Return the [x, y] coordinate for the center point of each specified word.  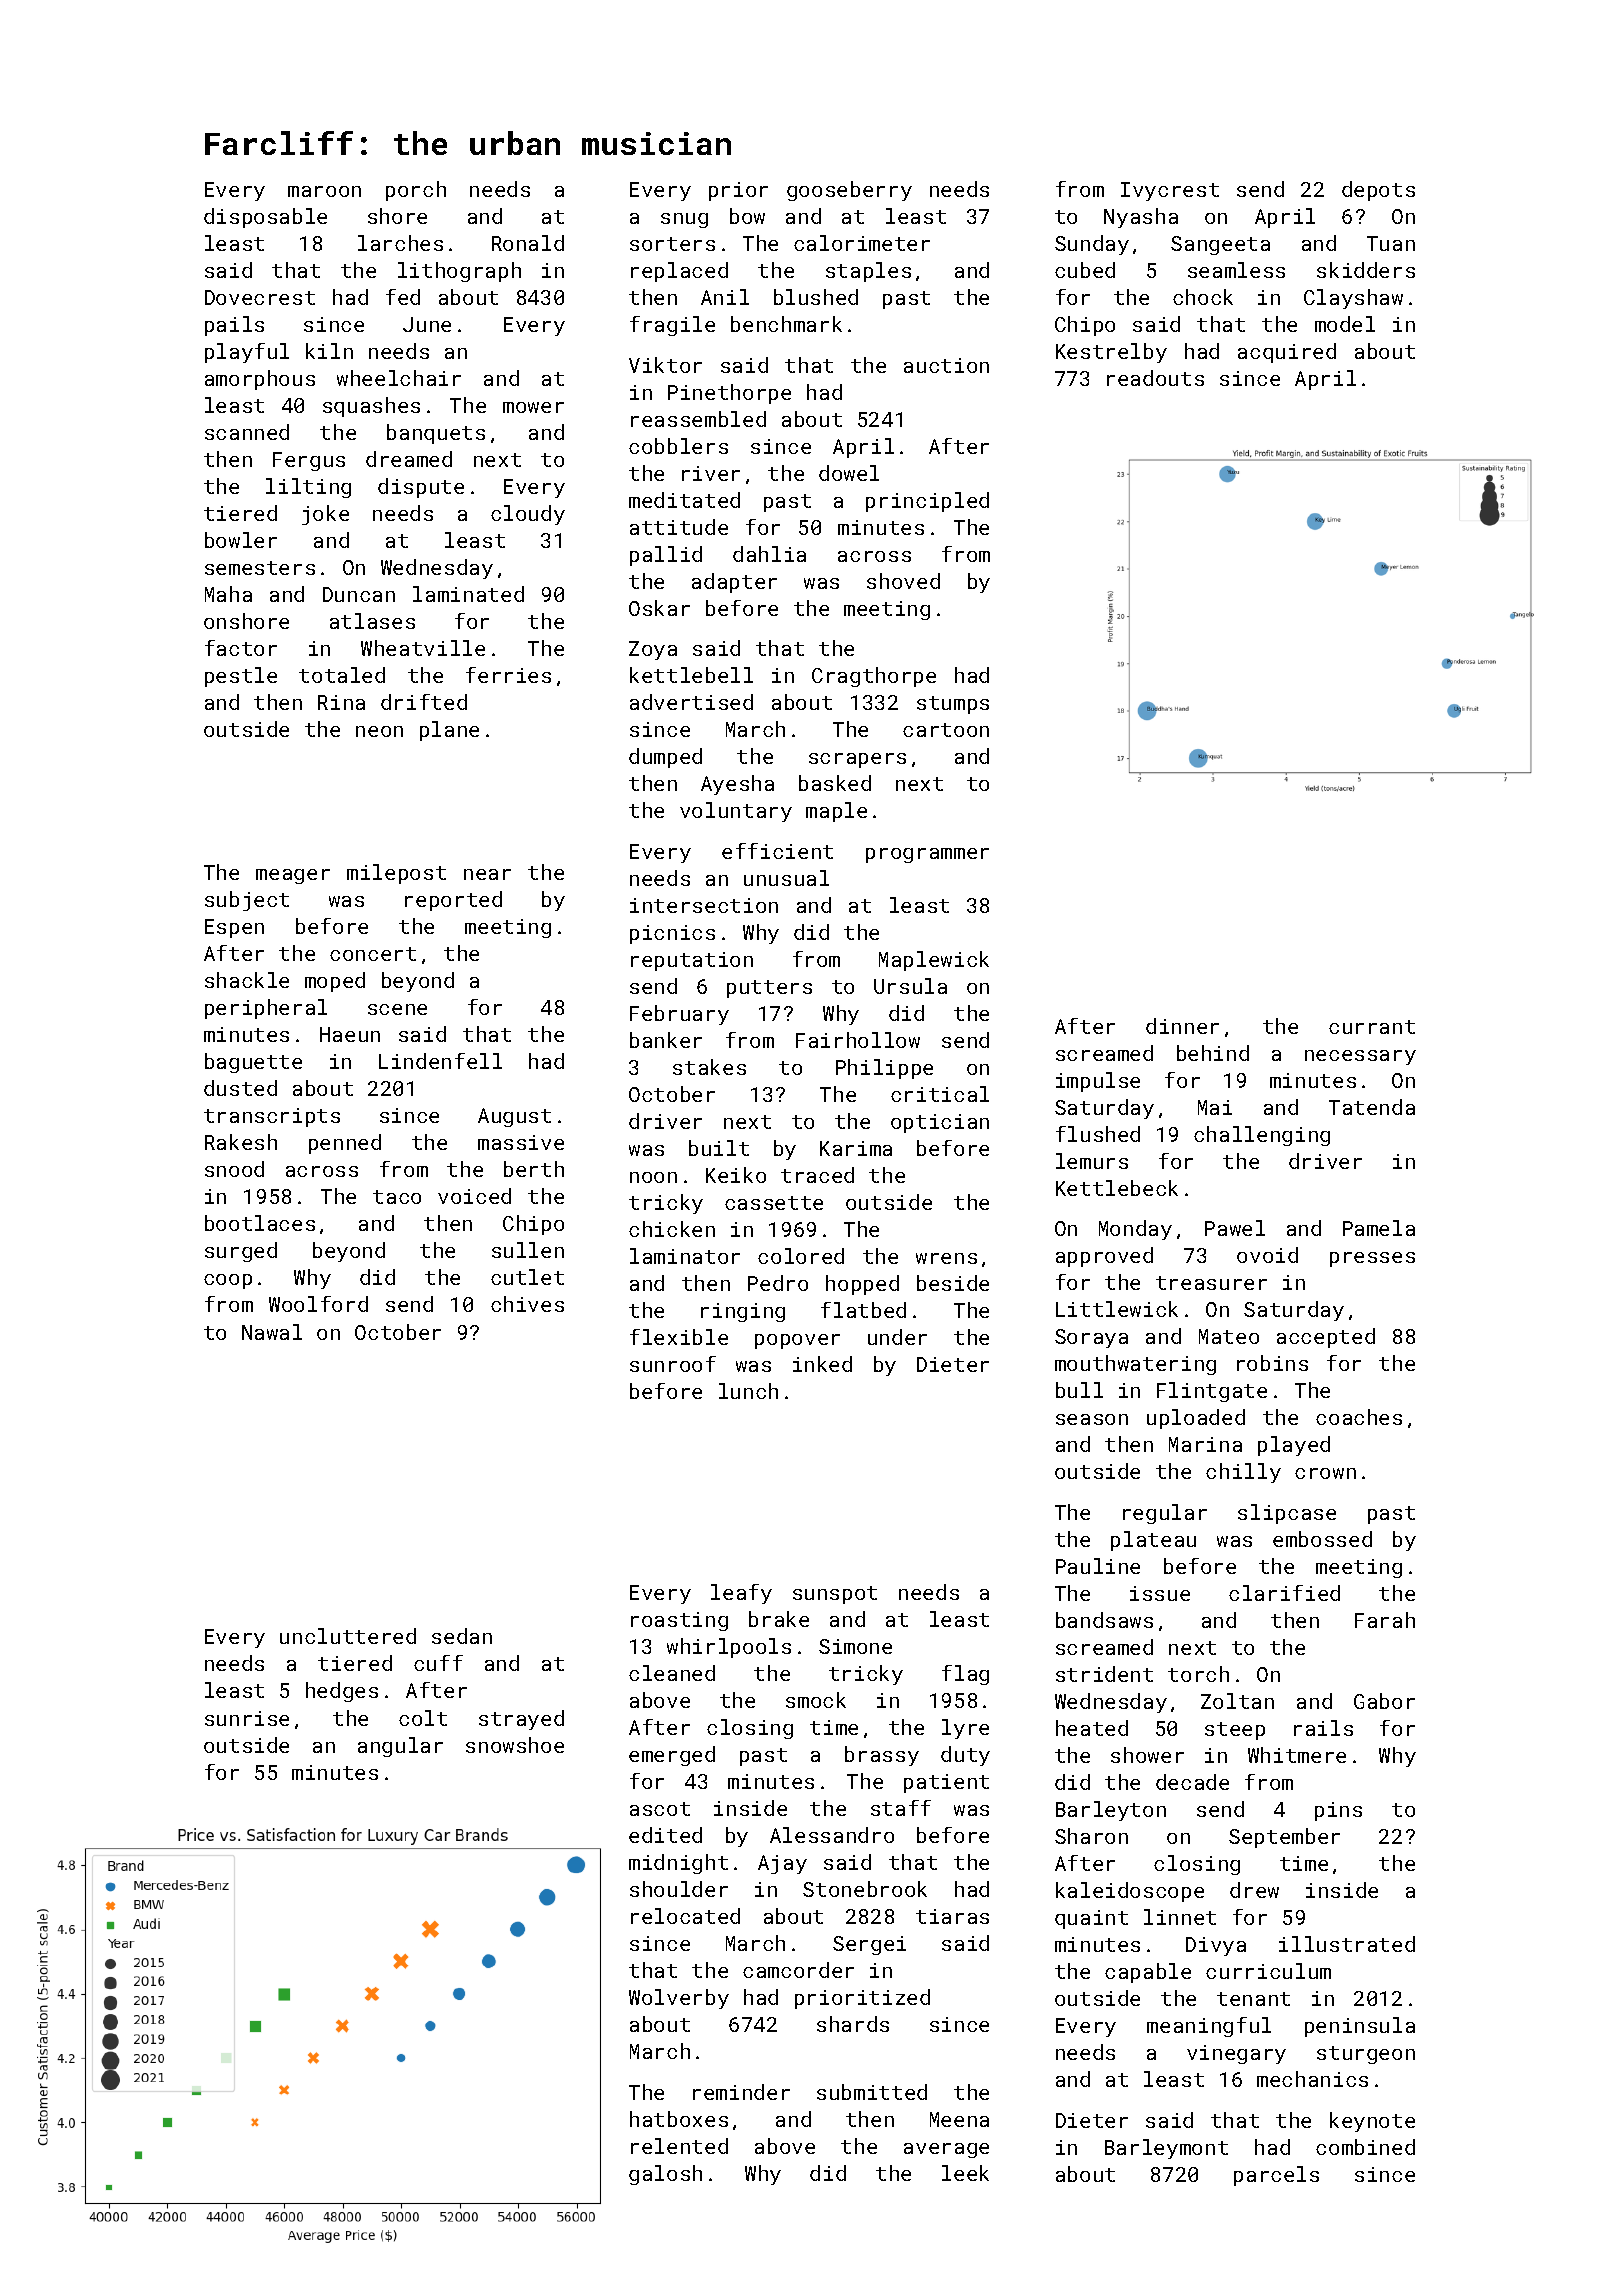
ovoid [1267, 1255]
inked [822, 1364]
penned [345, 1144]
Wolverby [679, 1999]
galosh [665, 2175]
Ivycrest [1170, 191]
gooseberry [849, 191]
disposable [265, 218]
